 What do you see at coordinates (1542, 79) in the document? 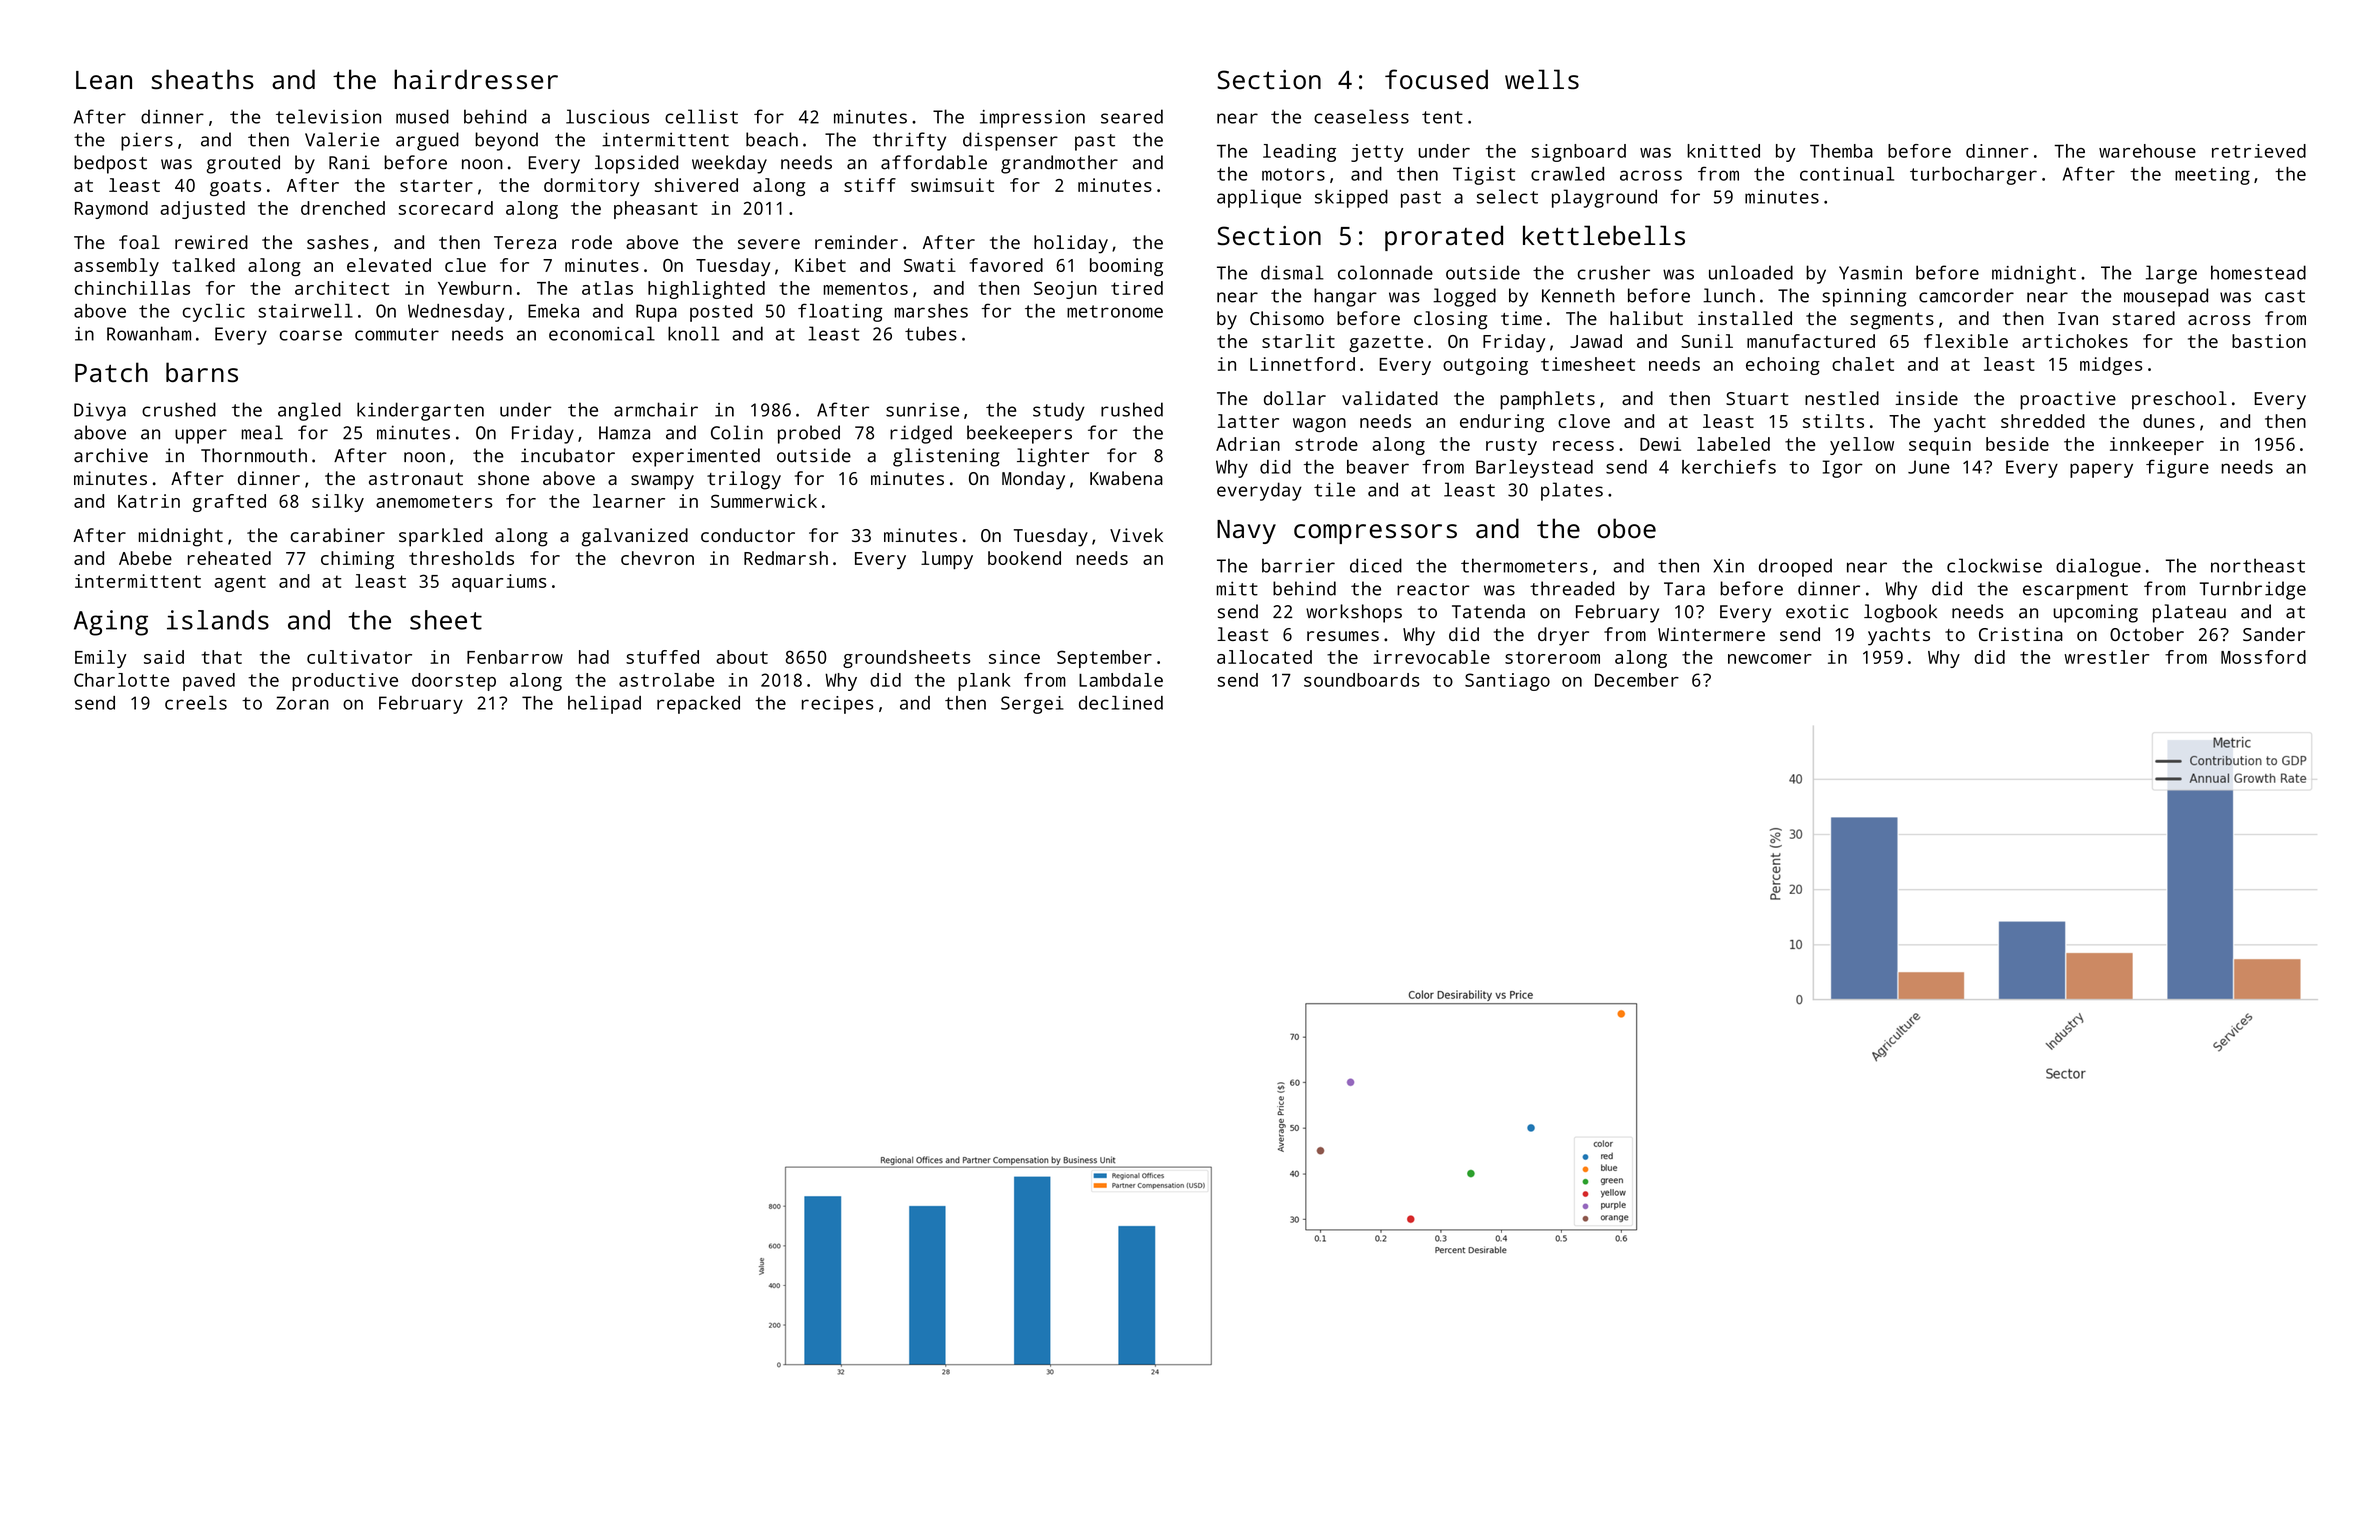
I see `wells` at bounding box center [1542, 79].
